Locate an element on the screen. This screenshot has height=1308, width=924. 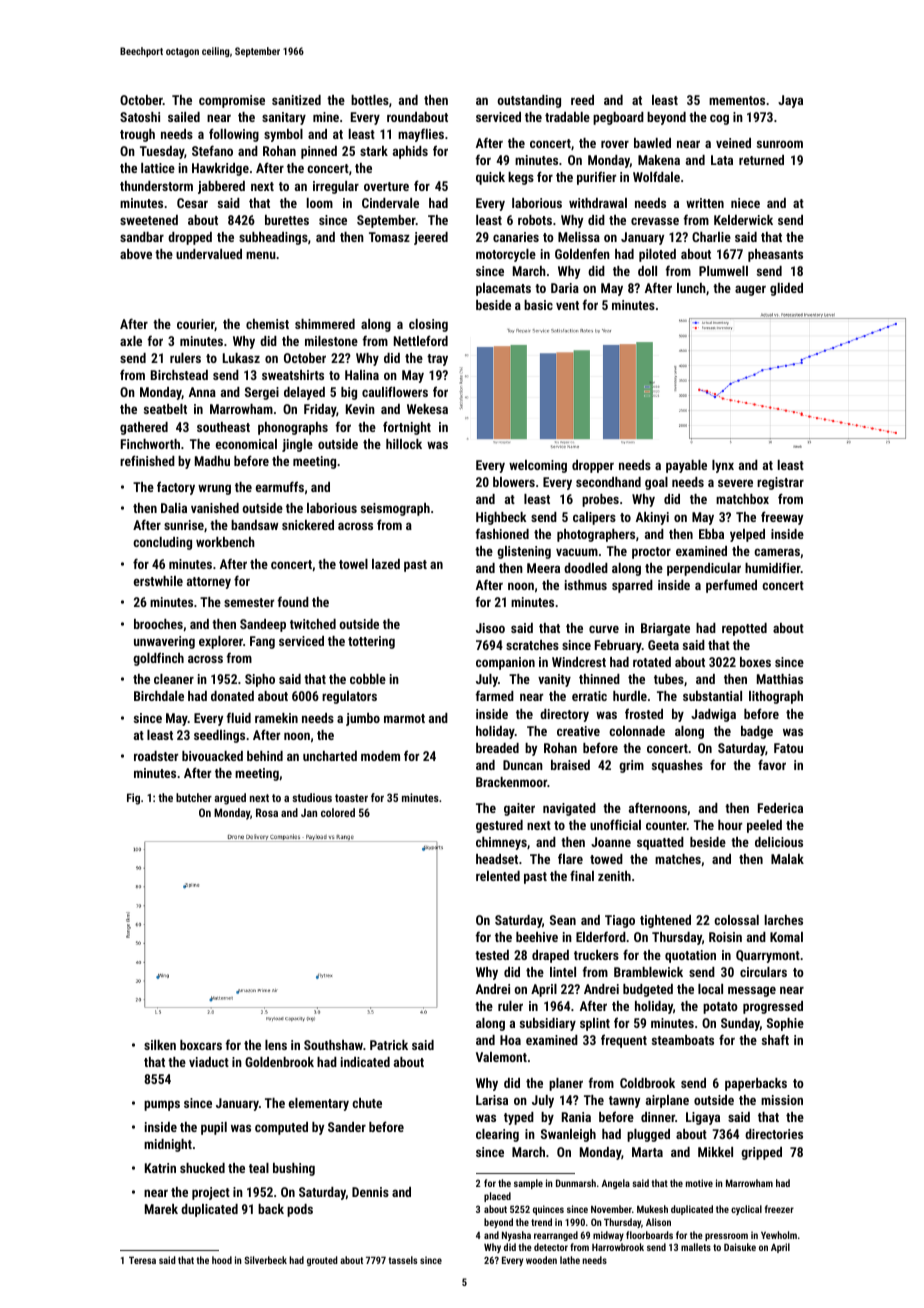
Lata is located at coordinates (722, 160).
